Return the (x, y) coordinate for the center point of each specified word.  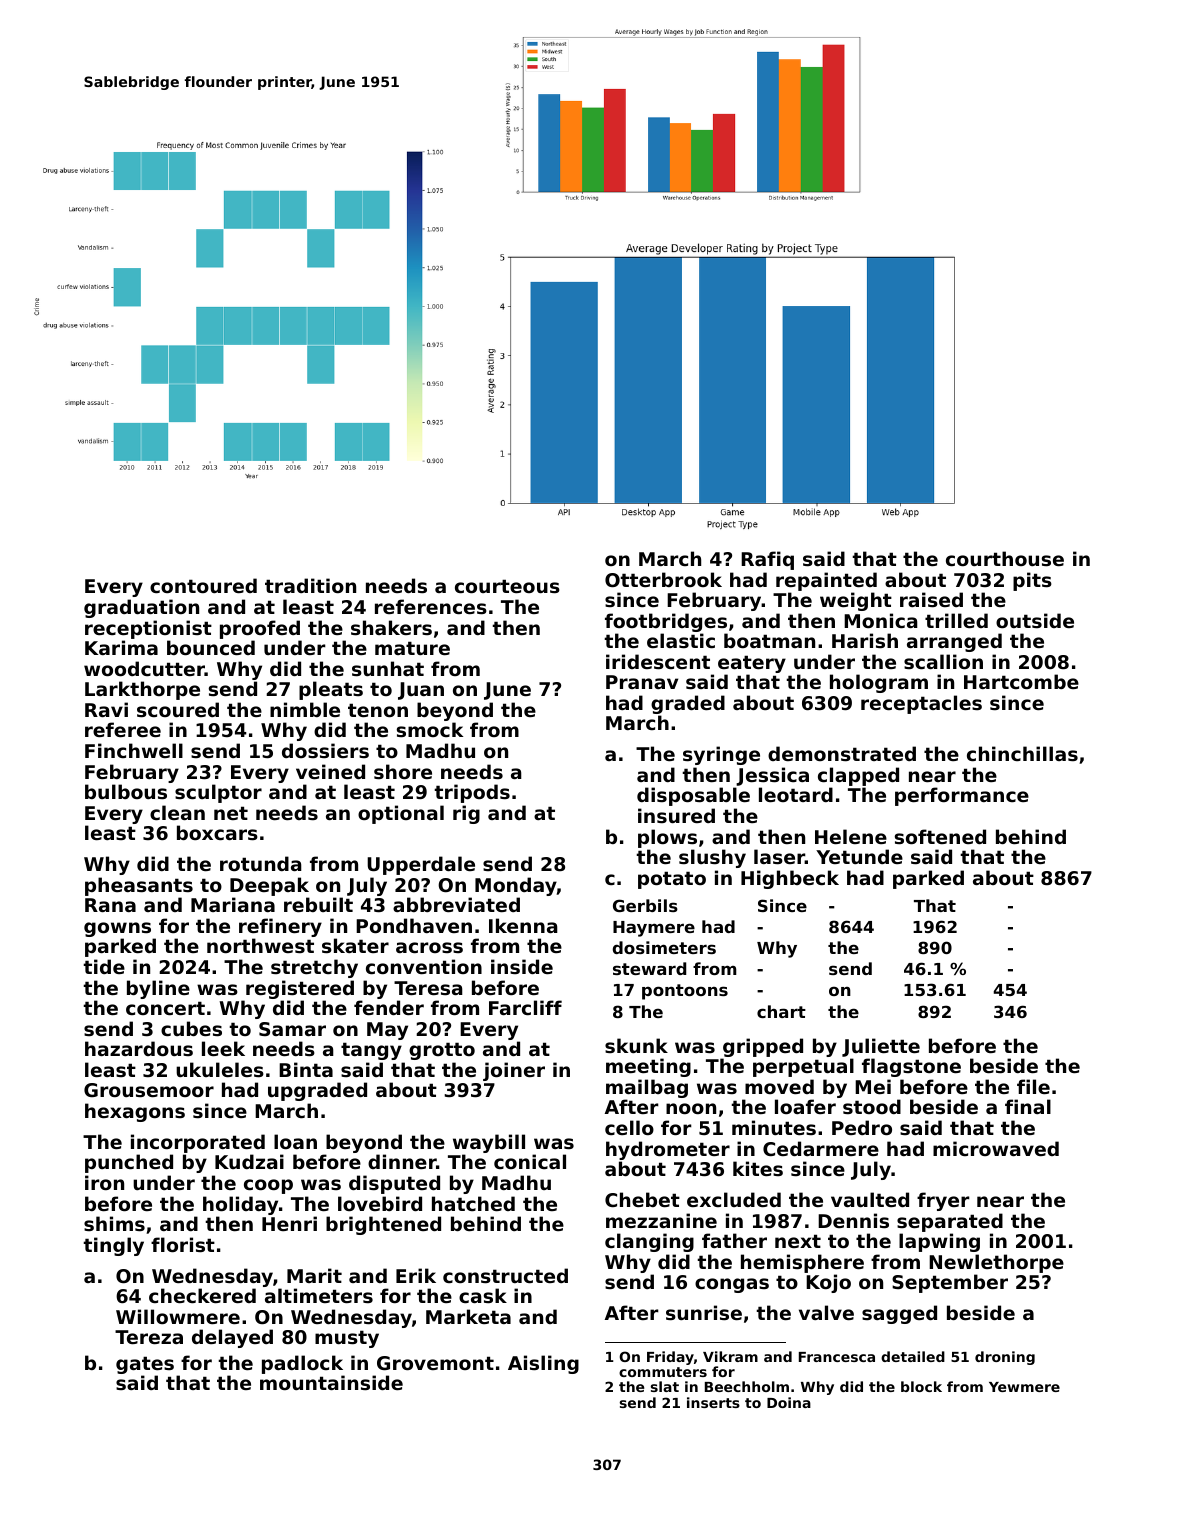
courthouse (1005, 559)
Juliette (881, 1047)
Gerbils (645, 905)
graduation (141, 608)
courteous (507, 586)
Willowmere (178, 1316)
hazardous (139, 1048)
